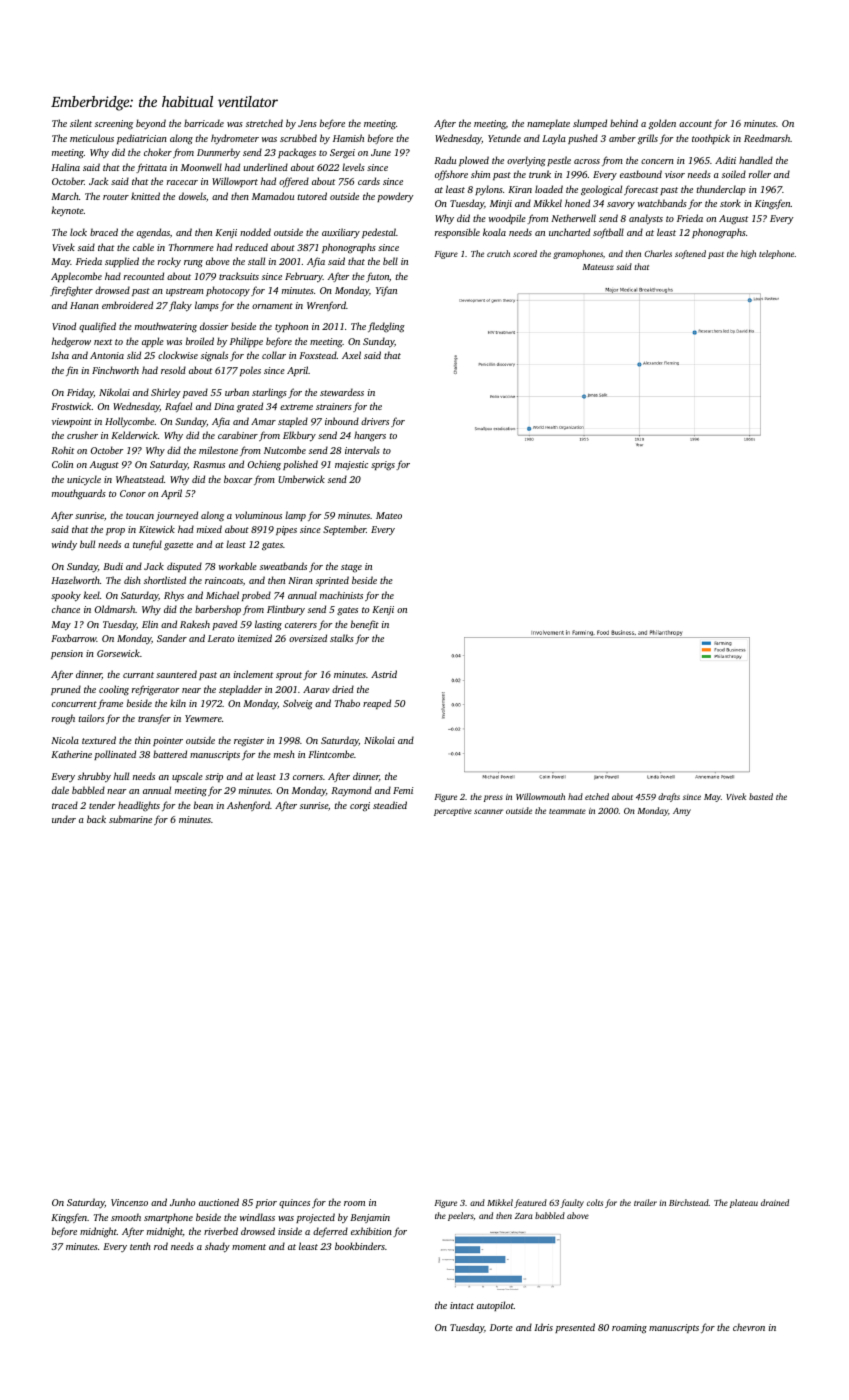 This image has height=1400, width=849. What do you see at coordinates (775, 1202) in the image?
I see `drained` at bounding box center [775, 1202].
